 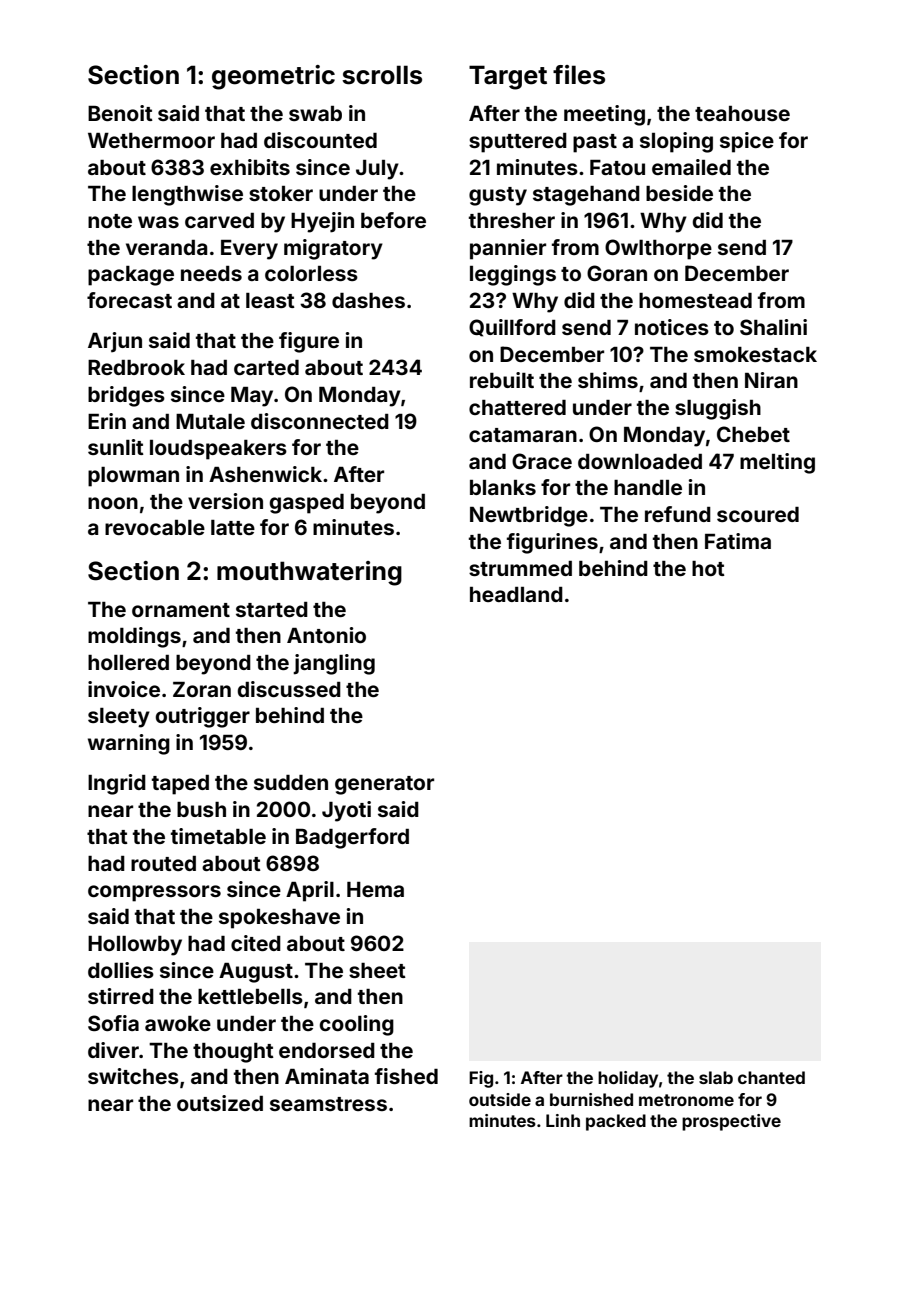 I want to click on sheet, so click(x=377, y=970).
